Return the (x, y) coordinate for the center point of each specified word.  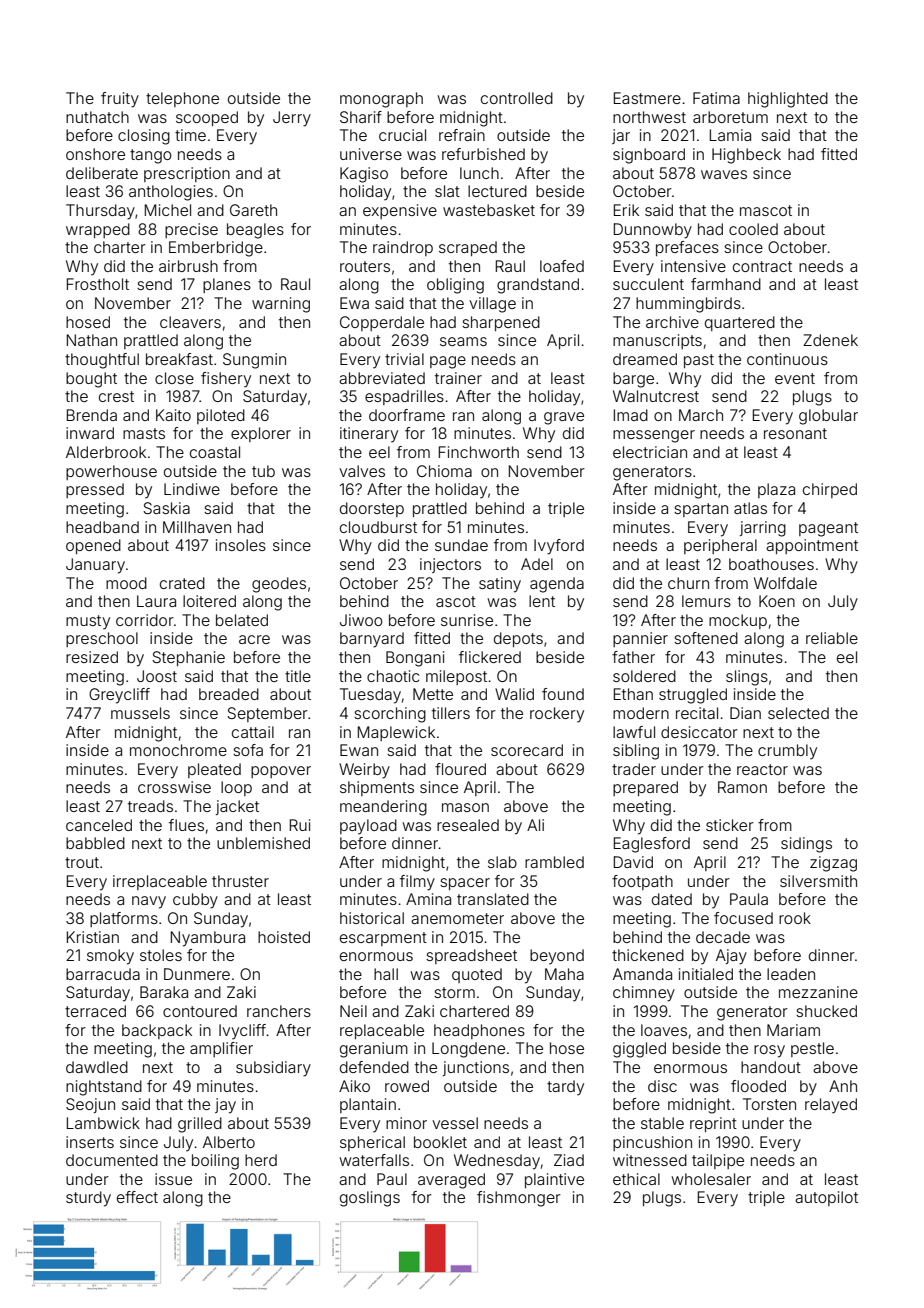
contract (762, 266)
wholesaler (711, 1179)
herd (261, 1160)
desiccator (699, 732)
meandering (383, 808)
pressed (95, 490)
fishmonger (519, 1199)
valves (362, 471)
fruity (120, 100)
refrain (462, 135)
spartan (701, 510)
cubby (195, 901)
